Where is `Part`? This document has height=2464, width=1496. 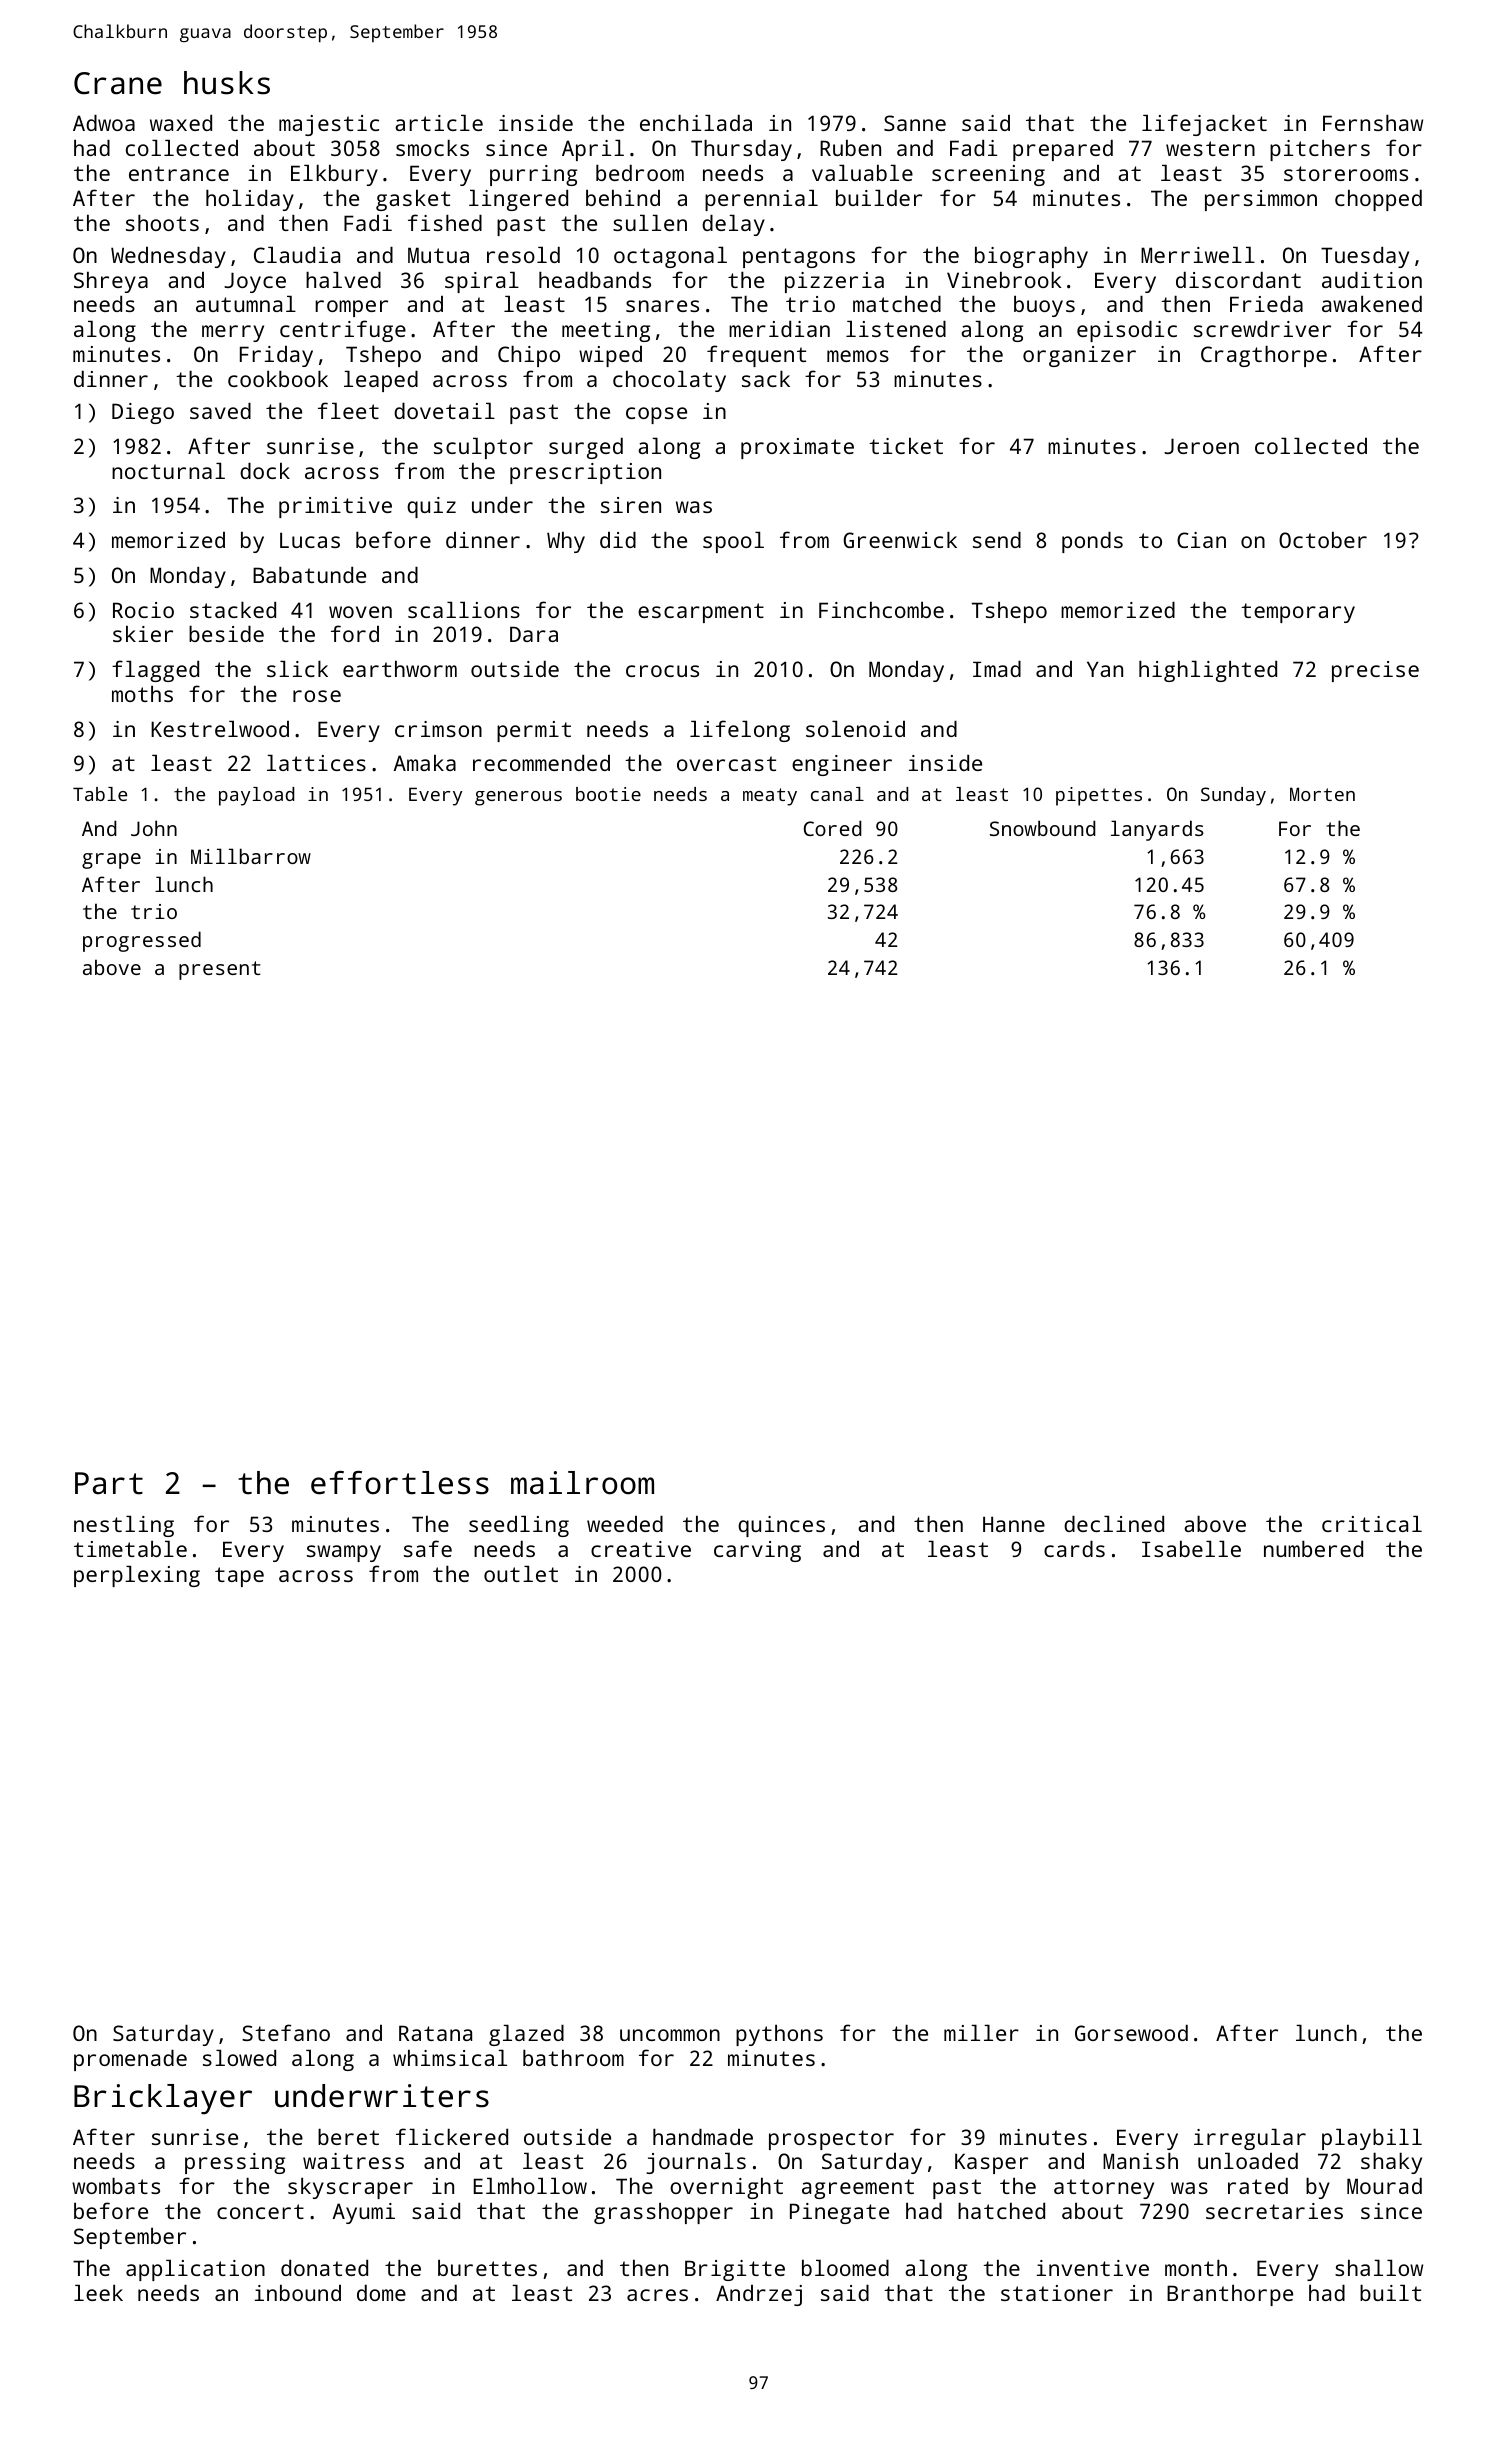
Part is located at coordinates (109, 1483).
